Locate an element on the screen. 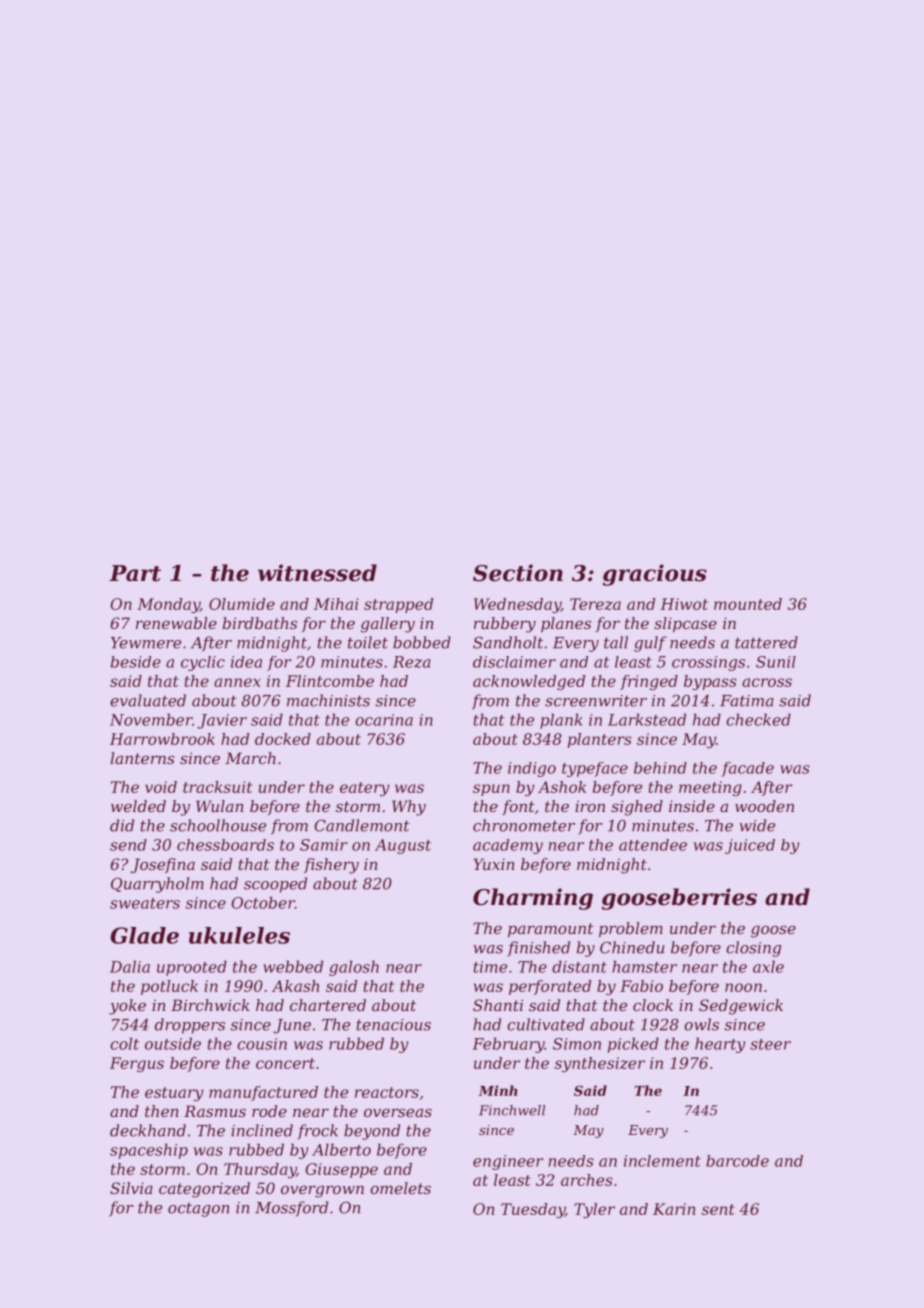 Image resolution: width=924 pixels, height=1308 pixels. Josefina is located at coordinates (163, 865).
